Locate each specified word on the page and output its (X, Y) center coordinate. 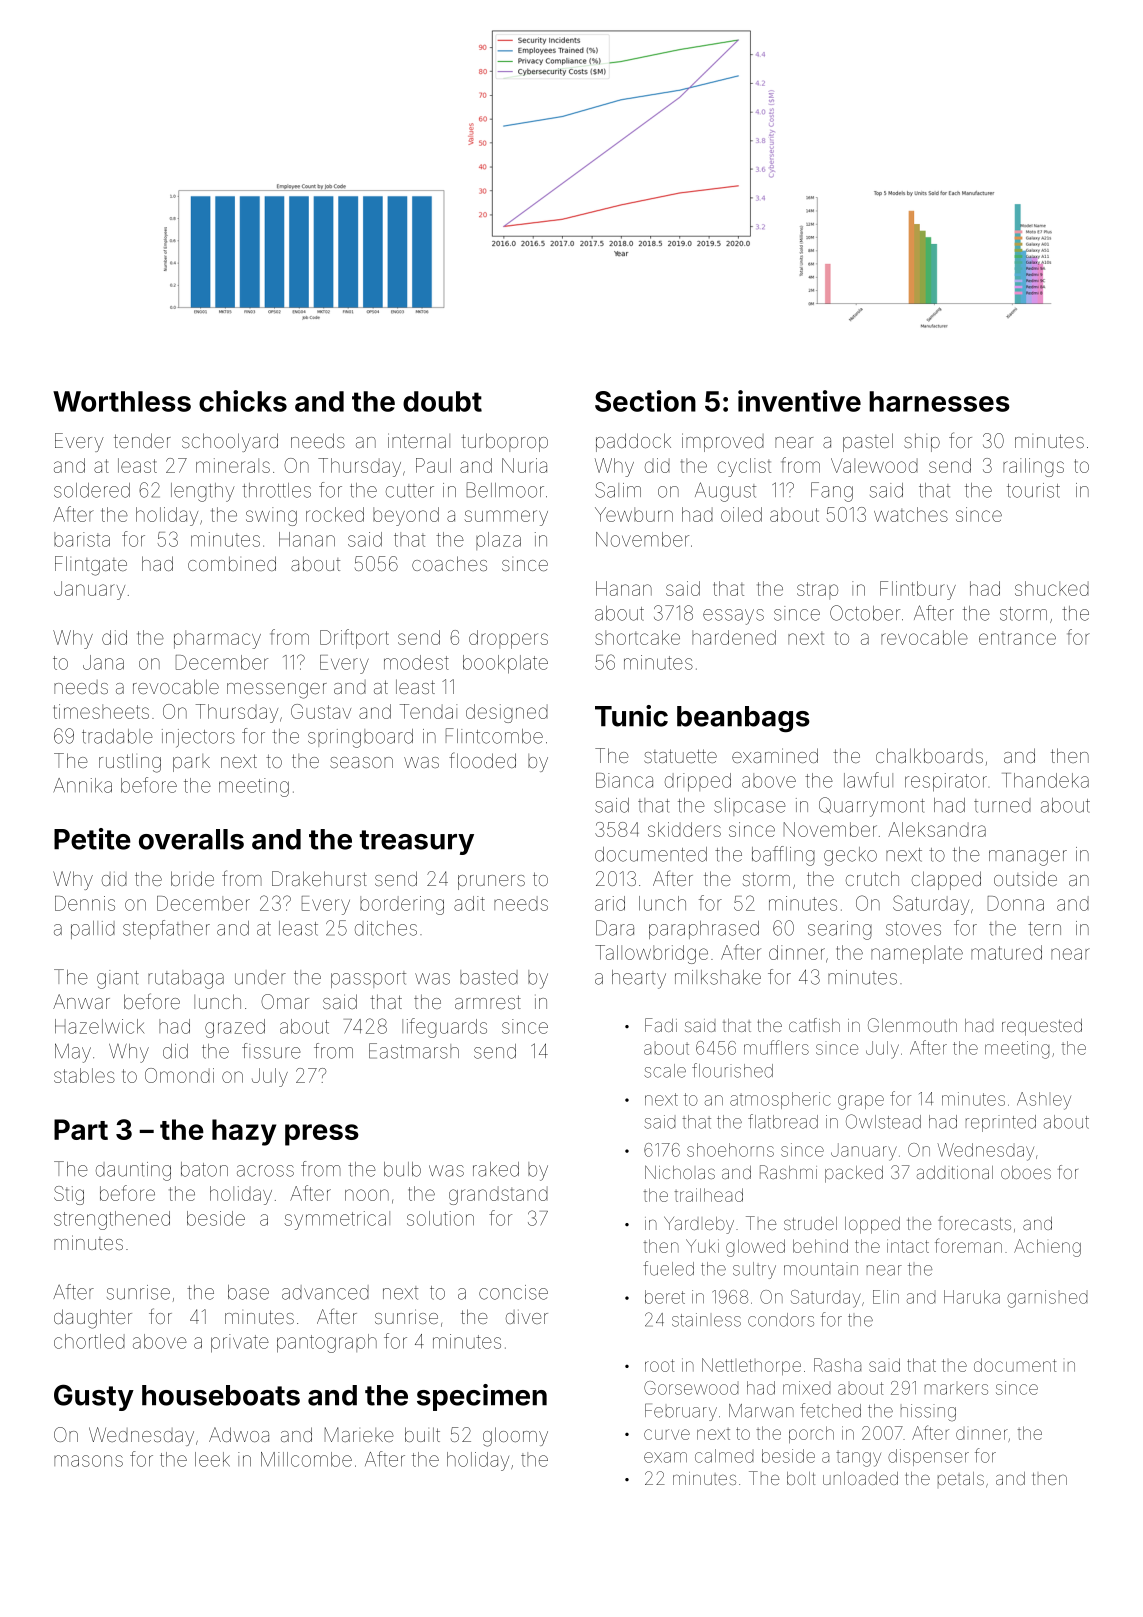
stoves (913, 929)
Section (645, 401)
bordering (402, 905)
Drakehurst (319, 878)
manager (1028, 858)
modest (416, 662)
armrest (488, 1002)
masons (88, 1461)
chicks (243, 401)
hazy (244, 1132)
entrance (1017, 638)
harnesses (939, 401)
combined (232, 563)
